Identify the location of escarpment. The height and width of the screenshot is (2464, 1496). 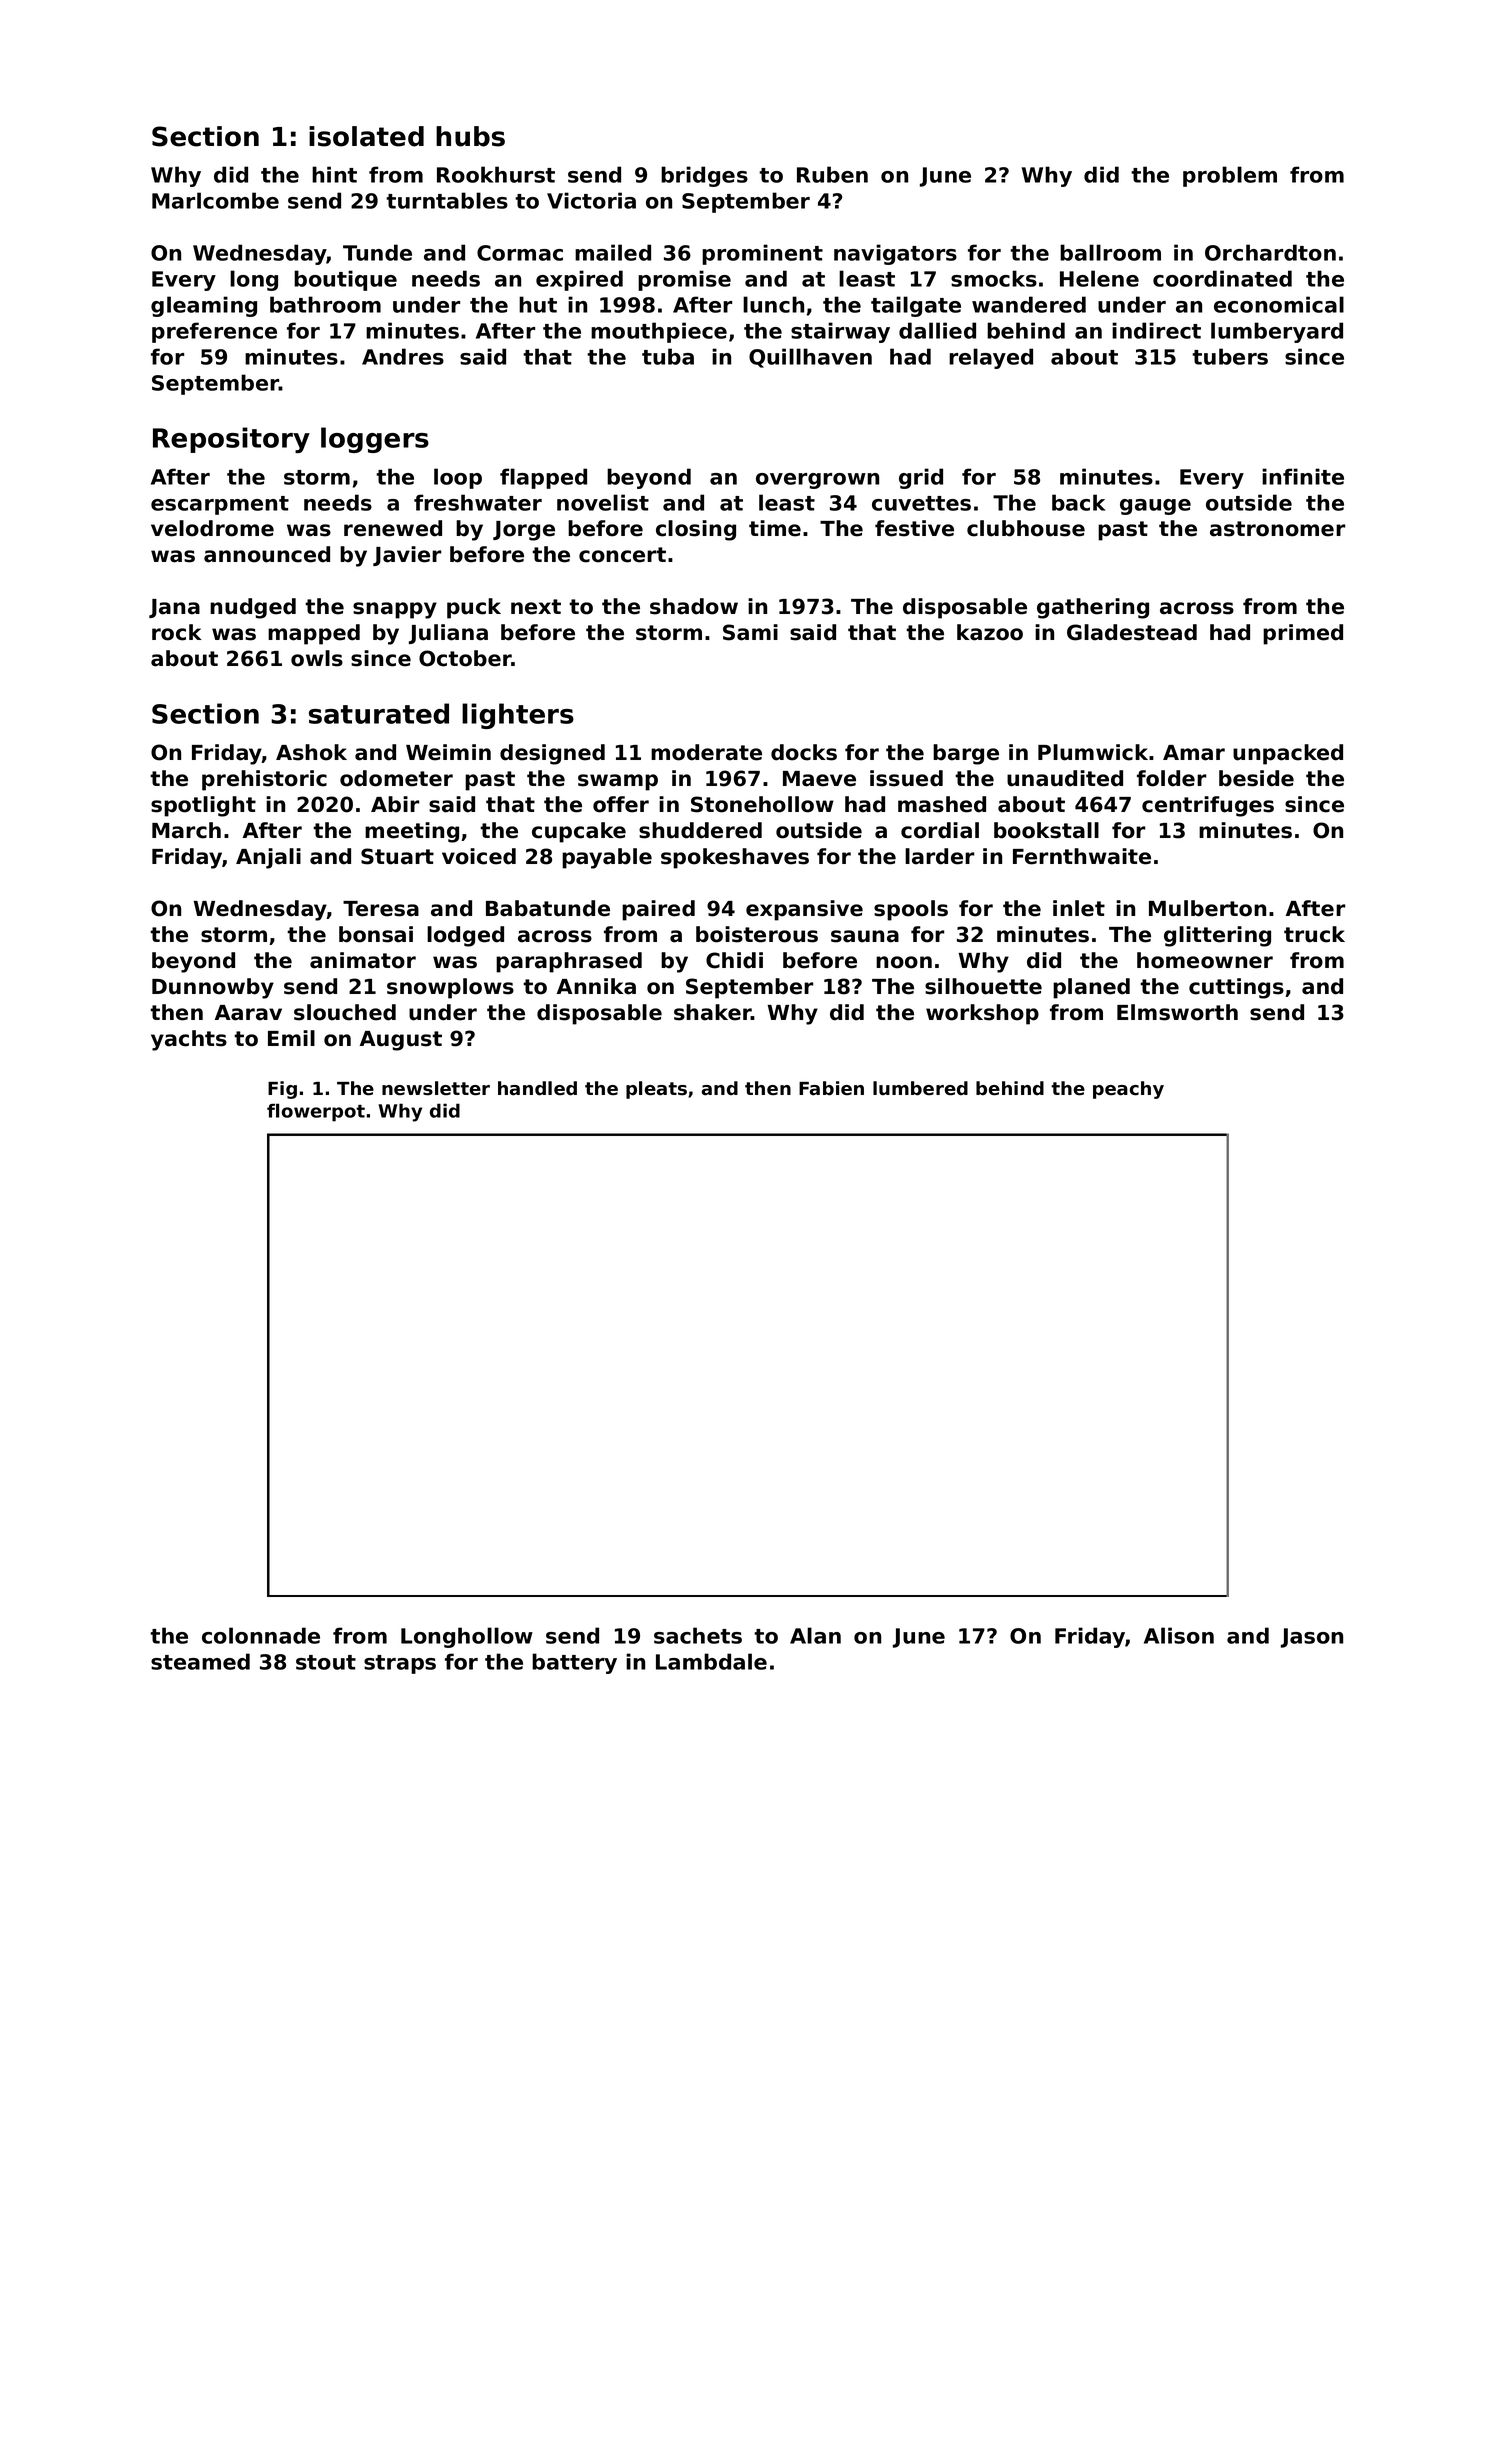
(220, 505).
